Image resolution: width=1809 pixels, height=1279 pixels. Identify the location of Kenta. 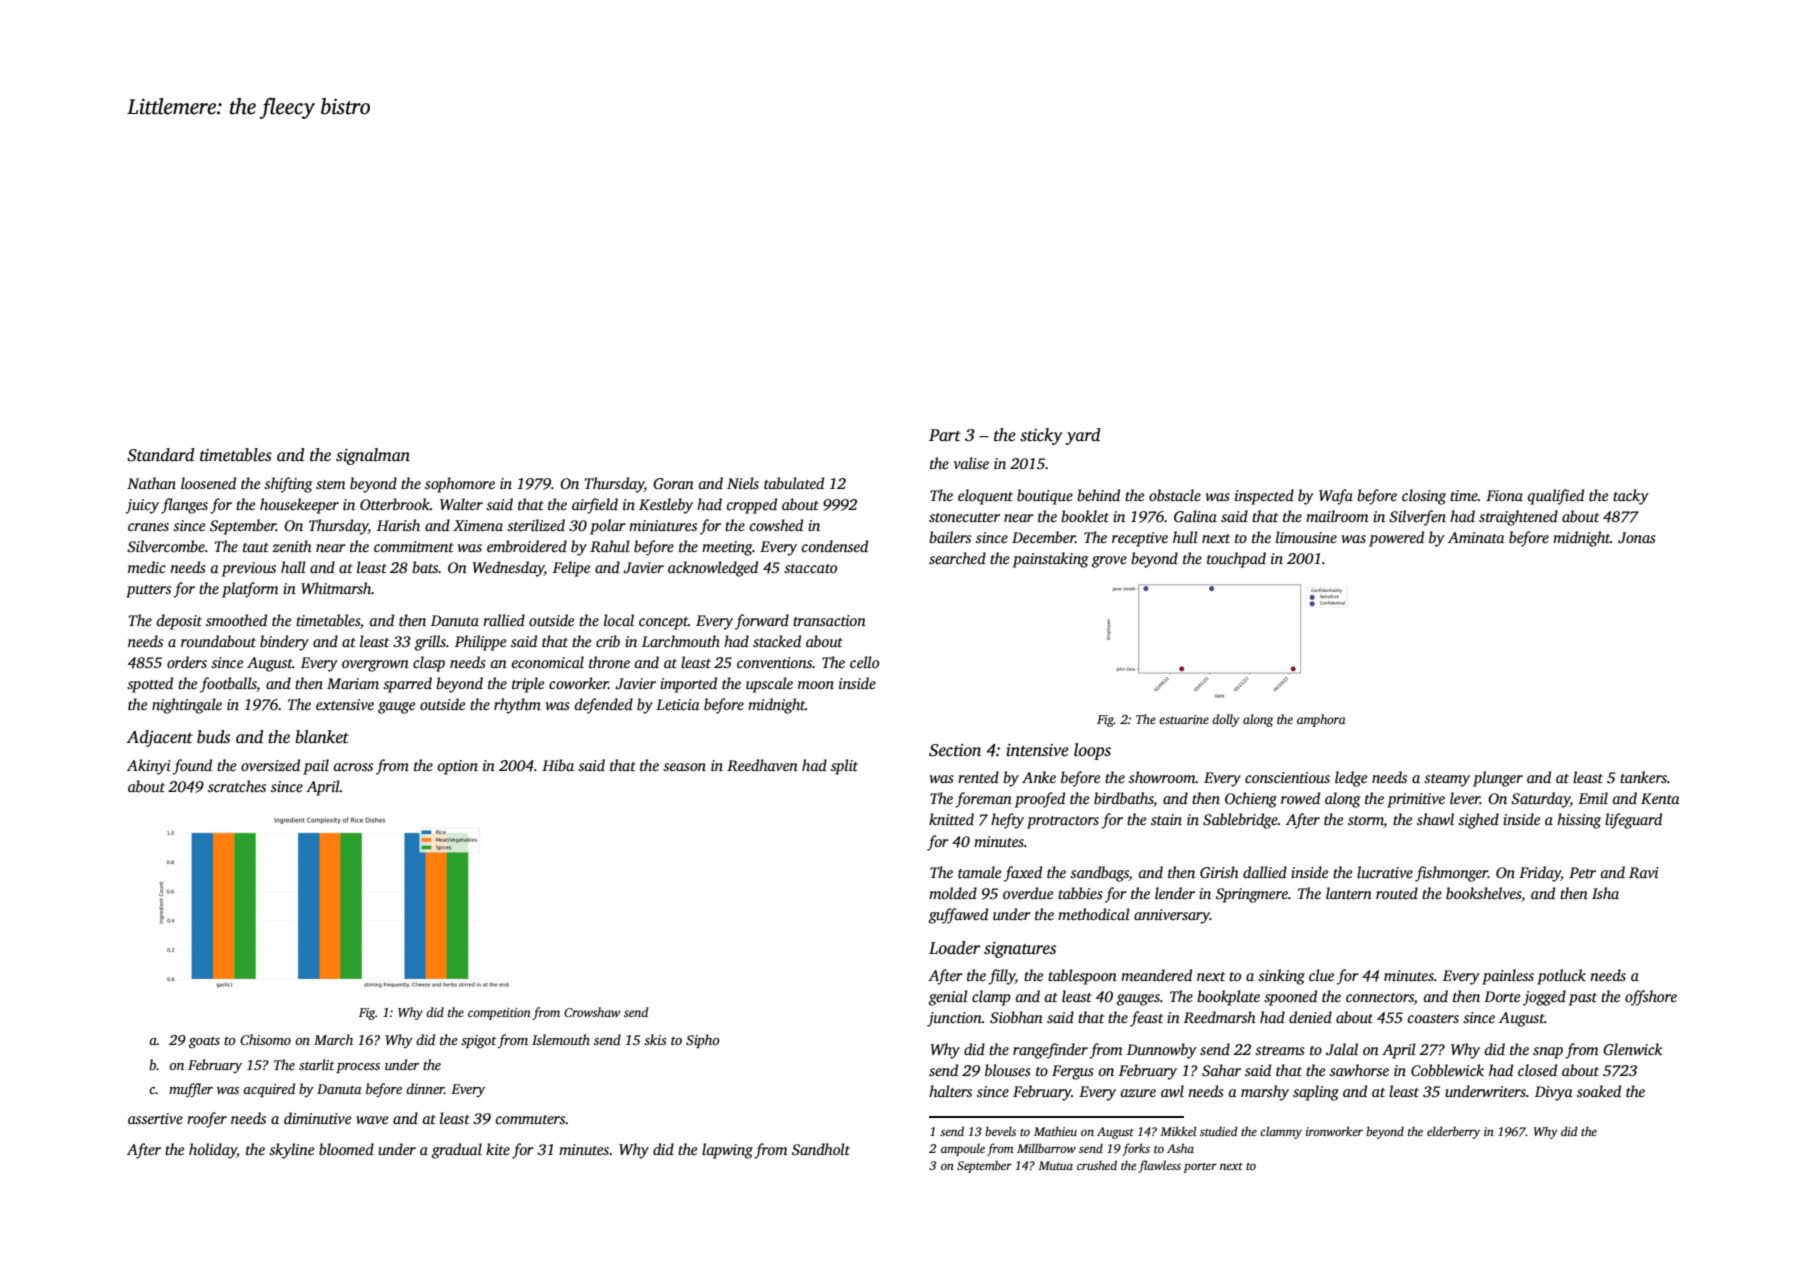
(1660, 798).
